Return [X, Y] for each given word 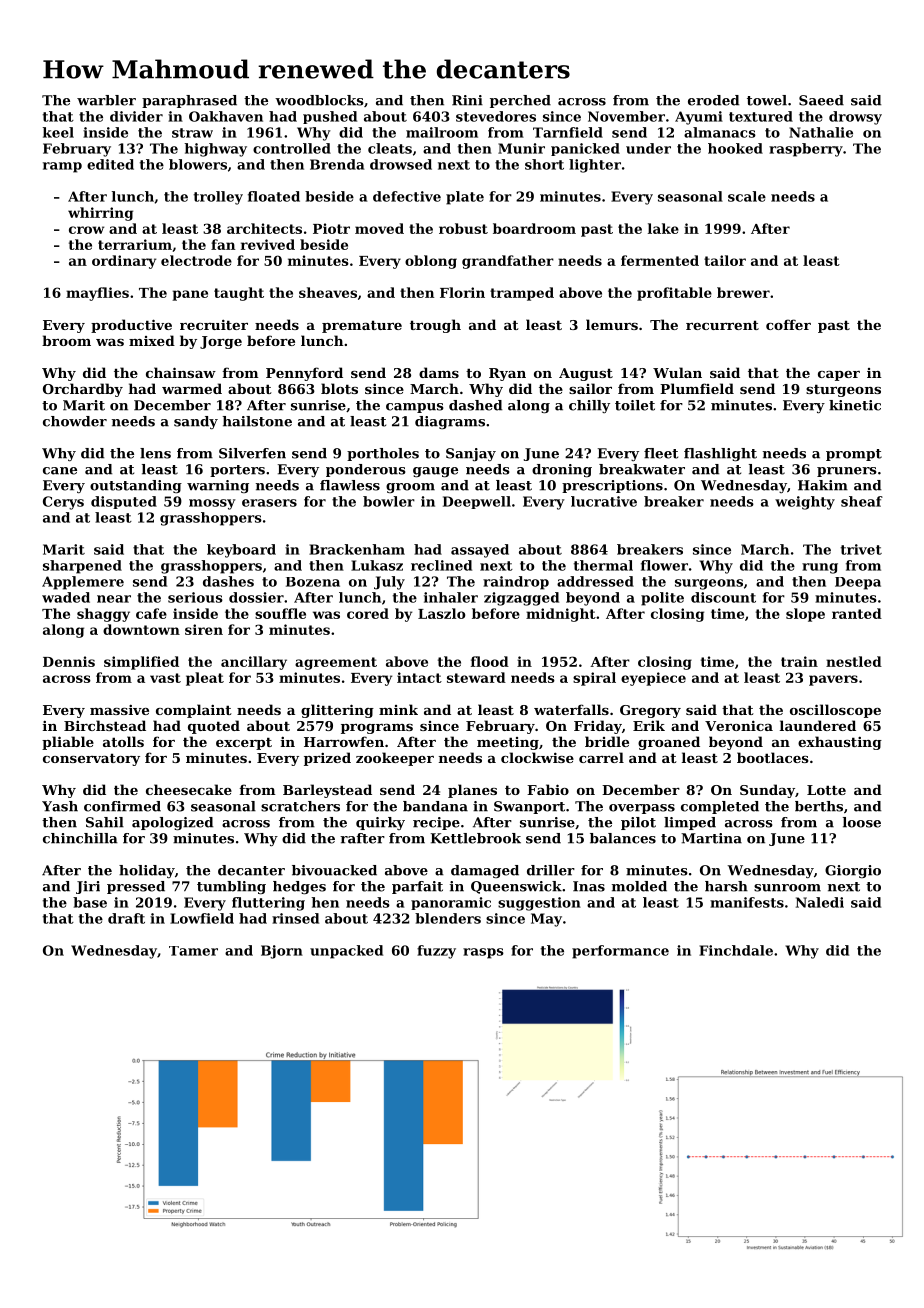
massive [119, 710]
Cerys [63, 503]
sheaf [862, 501]
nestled [854, 661]
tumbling [231, 887]
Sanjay [471, 454]
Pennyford [304, 374]
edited [110, 164]
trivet [861, 549]
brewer [743, 292]
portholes [383, 454]
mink [398, 709]
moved [379, 228]
